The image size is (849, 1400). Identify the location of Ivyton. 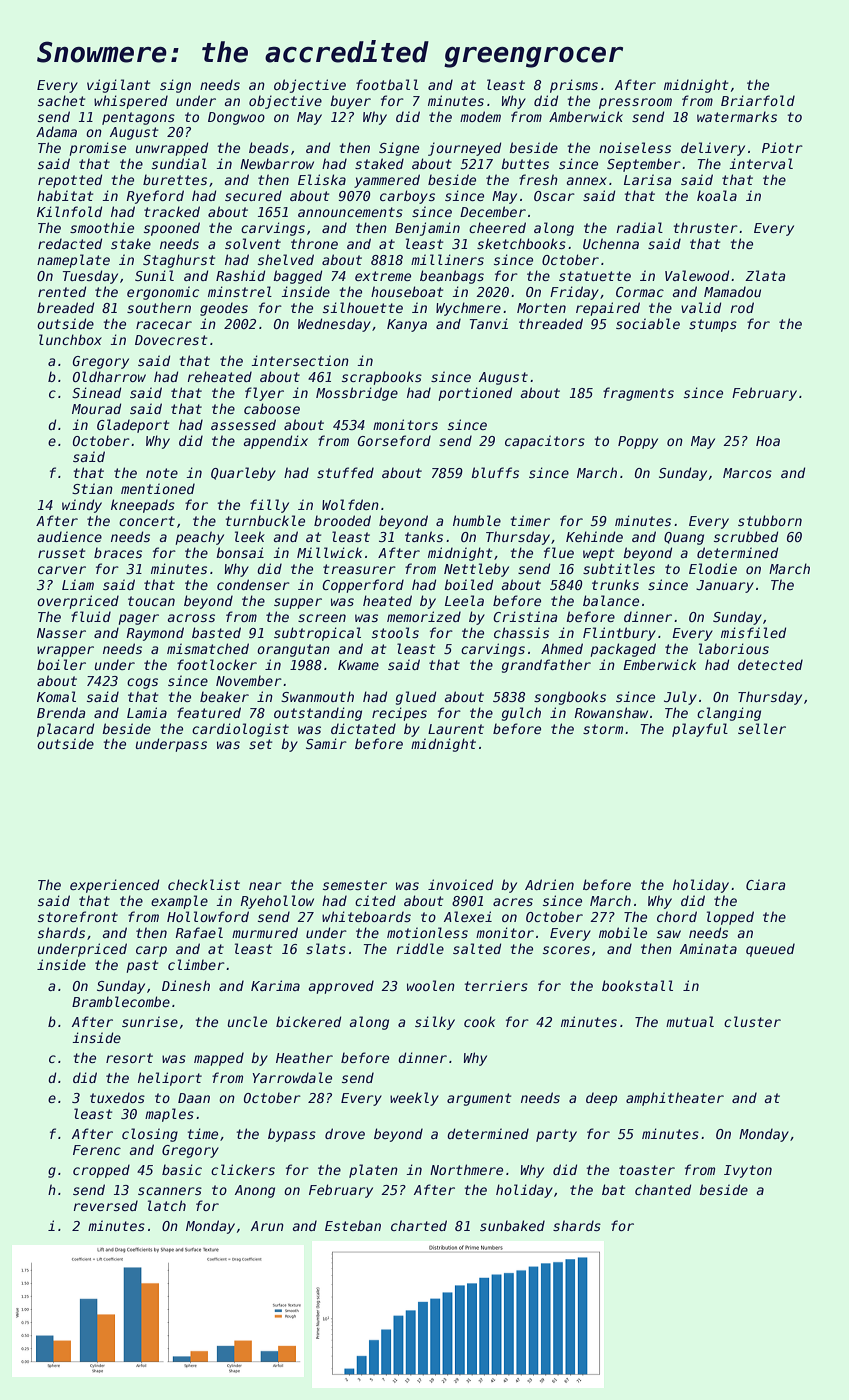
(748, 1171).
